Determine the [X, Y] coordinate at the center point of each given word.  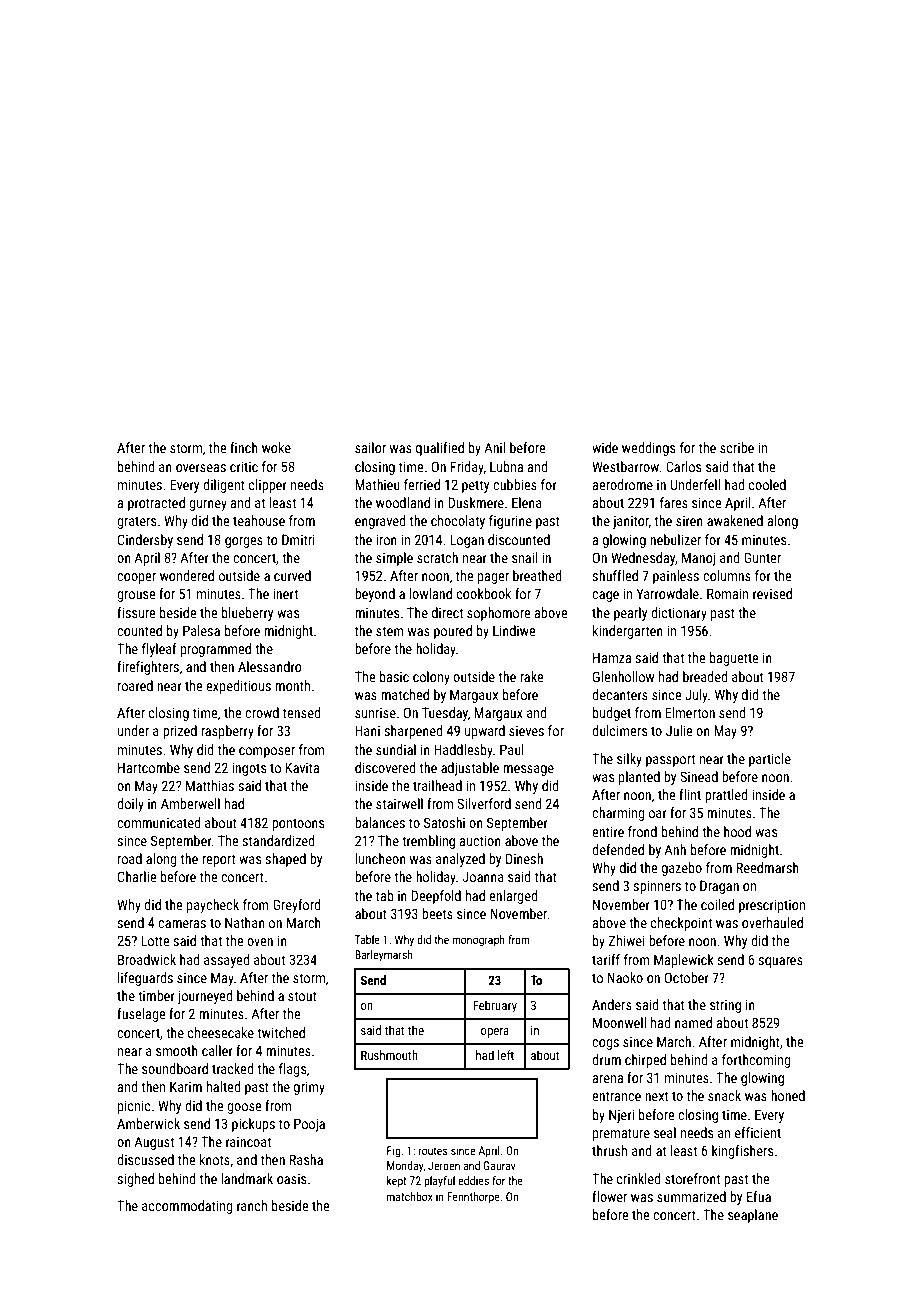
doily [130, 805]
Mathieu [377, 484]
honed [788, 1095]
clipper [268, 486]
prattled [726, 796]
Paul [512, 749]
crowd [262, 712]
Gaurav [499, 1165]
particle [770, 760]
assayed [226, 961]
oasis [291, 1178]
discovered [385, 767]
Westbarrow [625, 466]
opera [495, 1033]
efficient [758, 1132]
